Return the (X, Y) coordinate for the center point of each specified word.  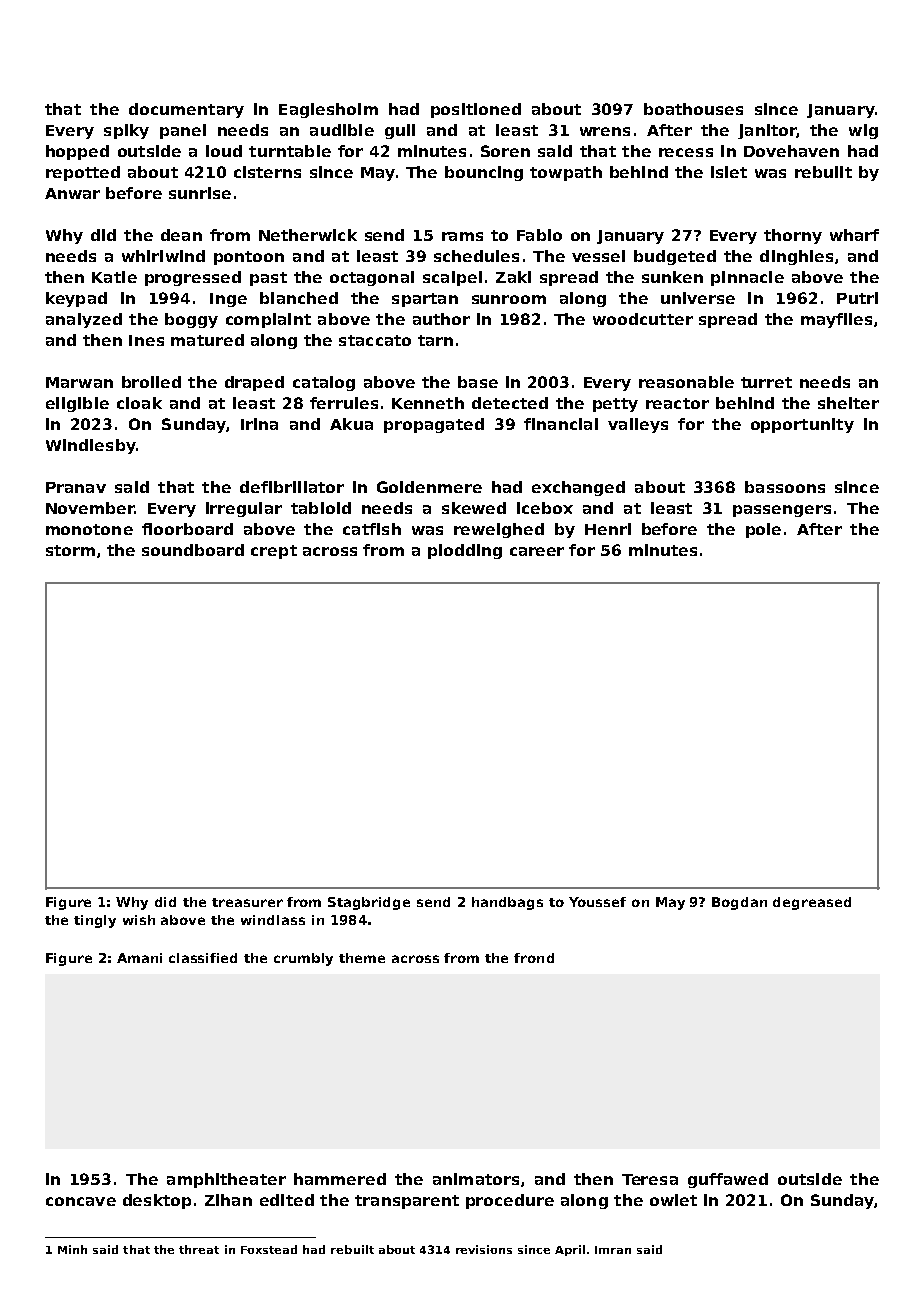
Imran (613, 1250)
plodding (465, 551)
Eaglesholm (328, 110)
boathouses (693, 109)
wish (139, 920)
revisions (484, 1249)
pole (763, 530)
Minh (72, 1249)
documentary (186, 110)
